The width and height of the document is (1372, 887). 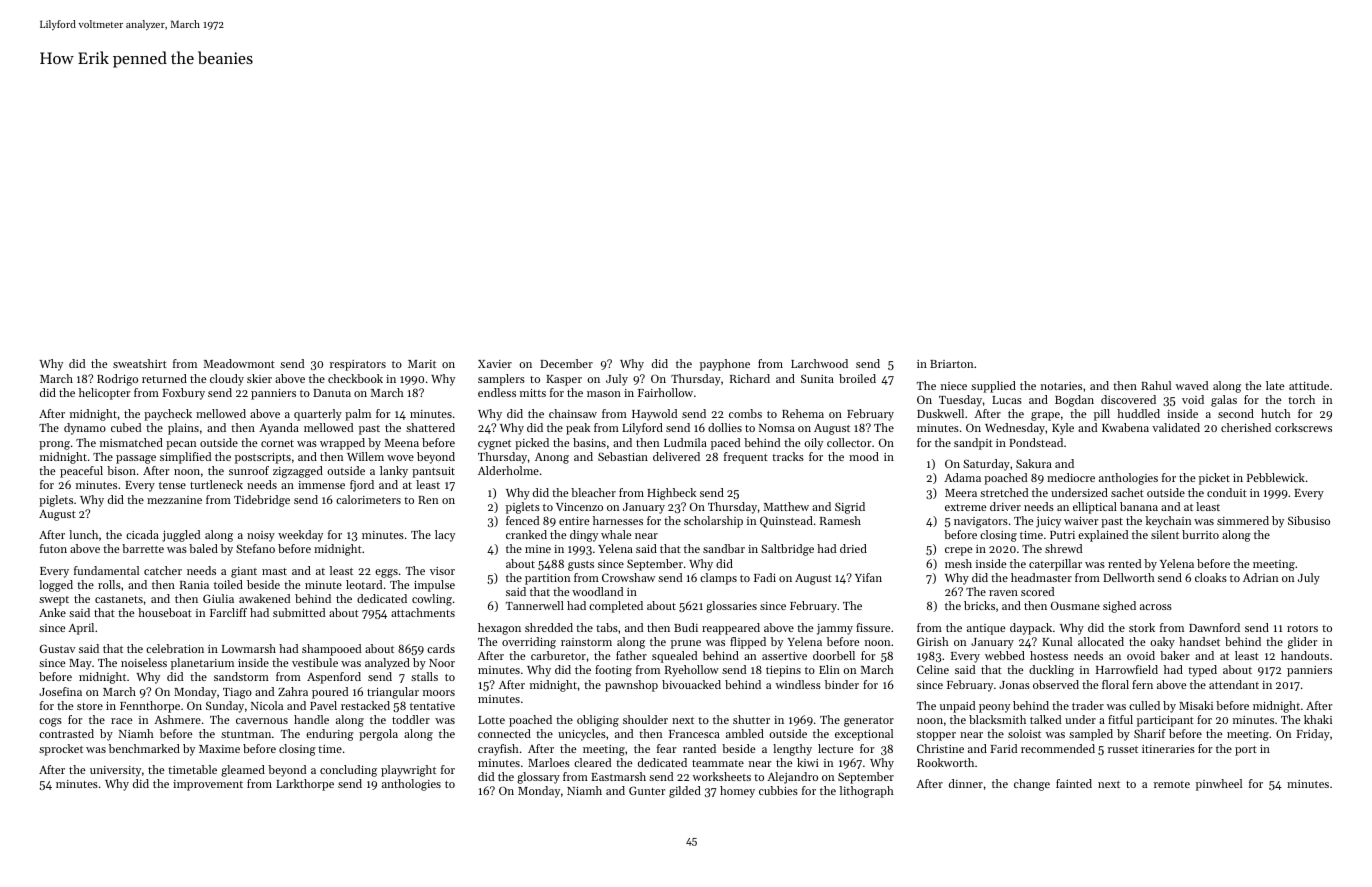 I want to click on entire, so click(x=574, y=521).
